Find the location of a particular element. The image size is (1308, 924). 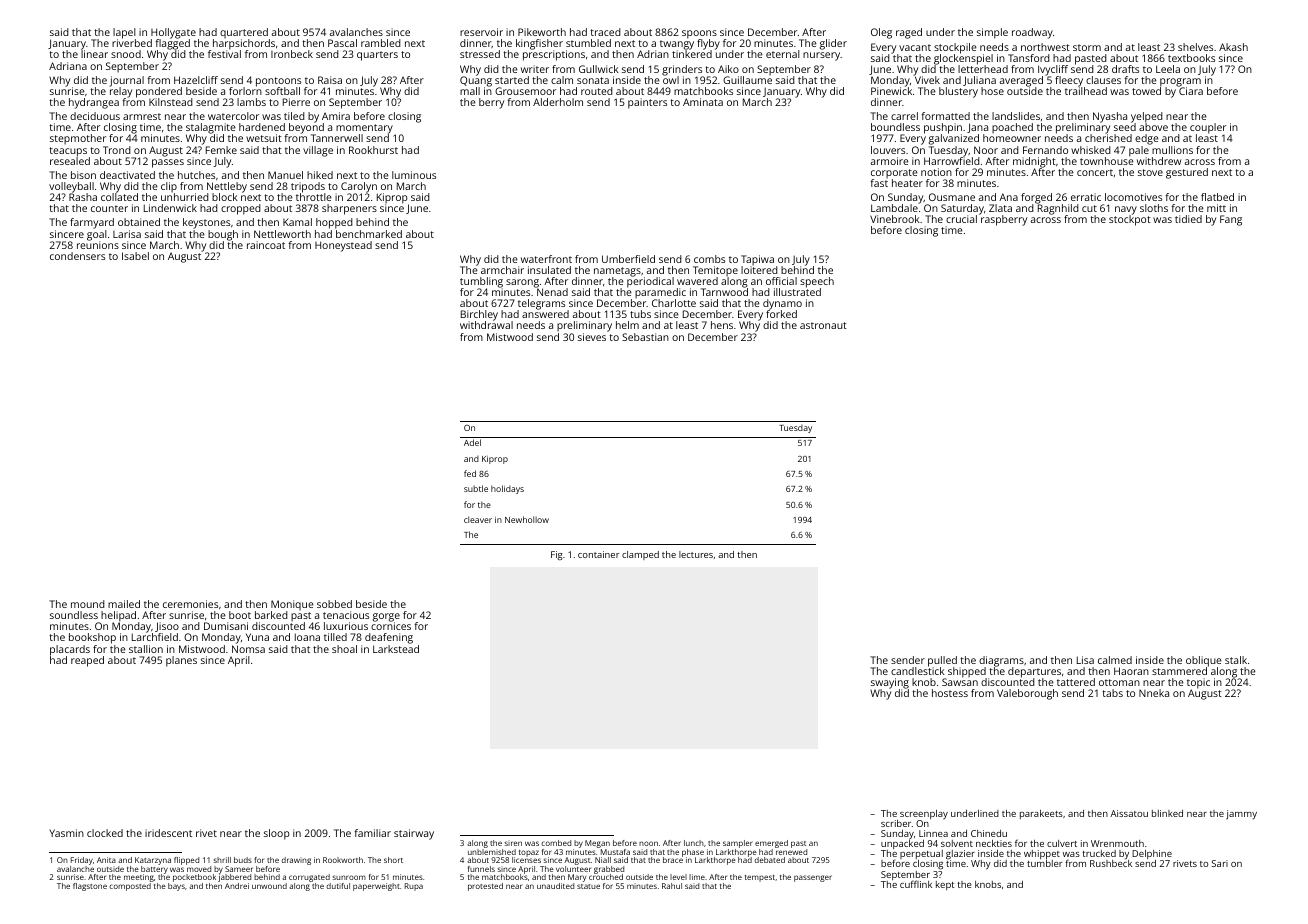

swaying is located at coordinates (890, 684).
